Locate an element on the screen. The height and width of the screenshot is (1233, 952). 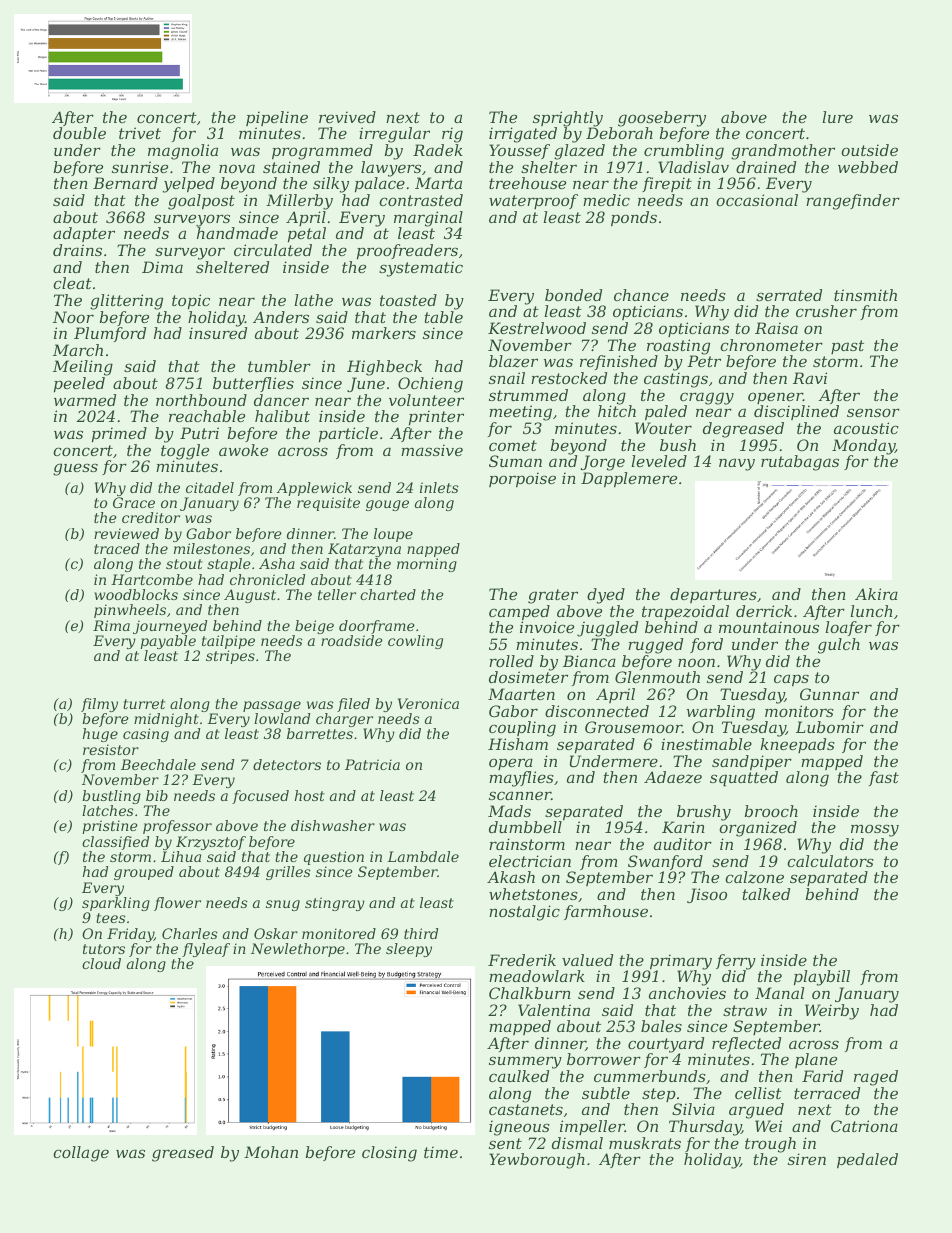
crusher is located at coordinates (826, 311).
